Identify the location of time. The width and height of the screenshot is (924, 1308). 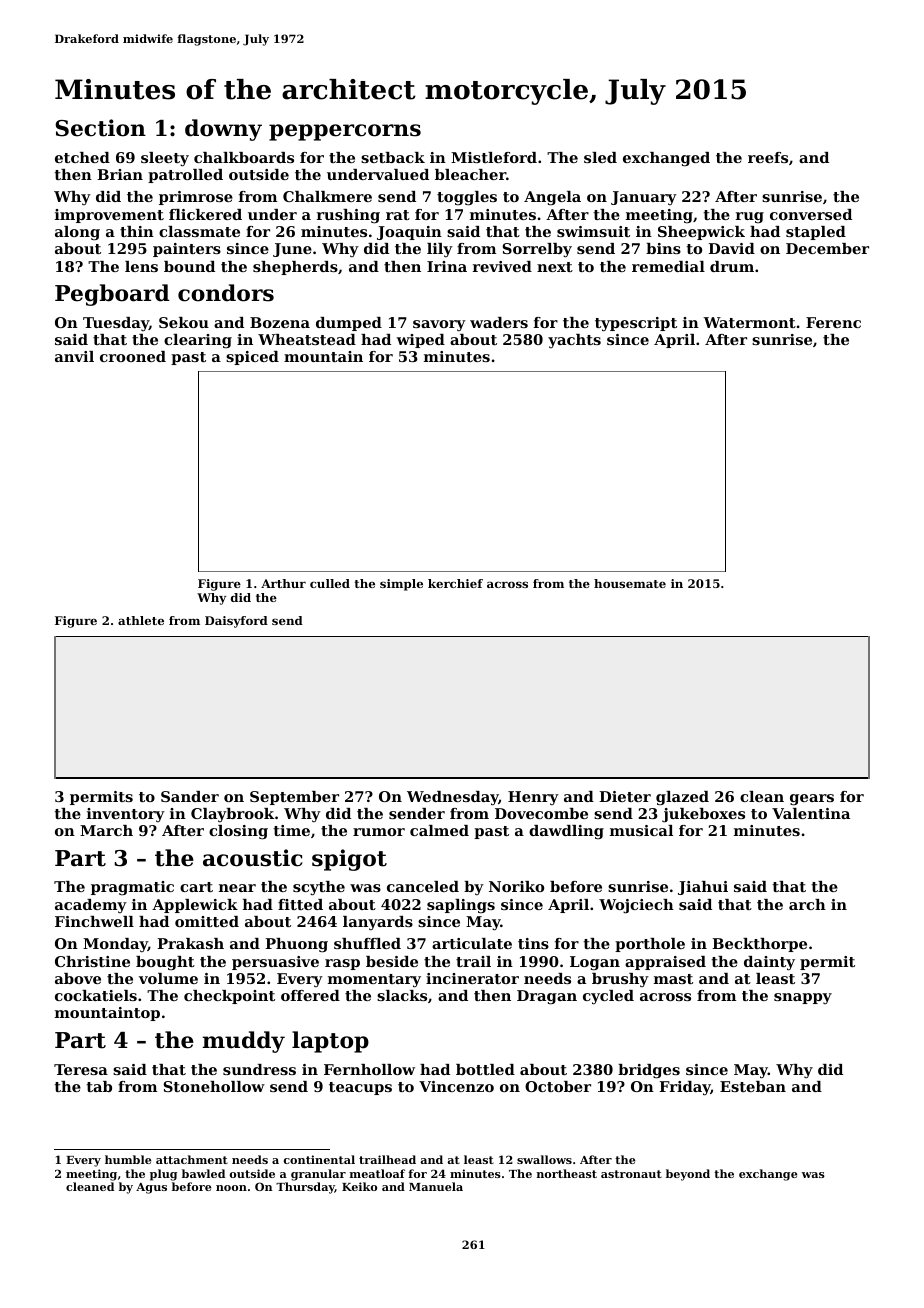
(291, 830).
